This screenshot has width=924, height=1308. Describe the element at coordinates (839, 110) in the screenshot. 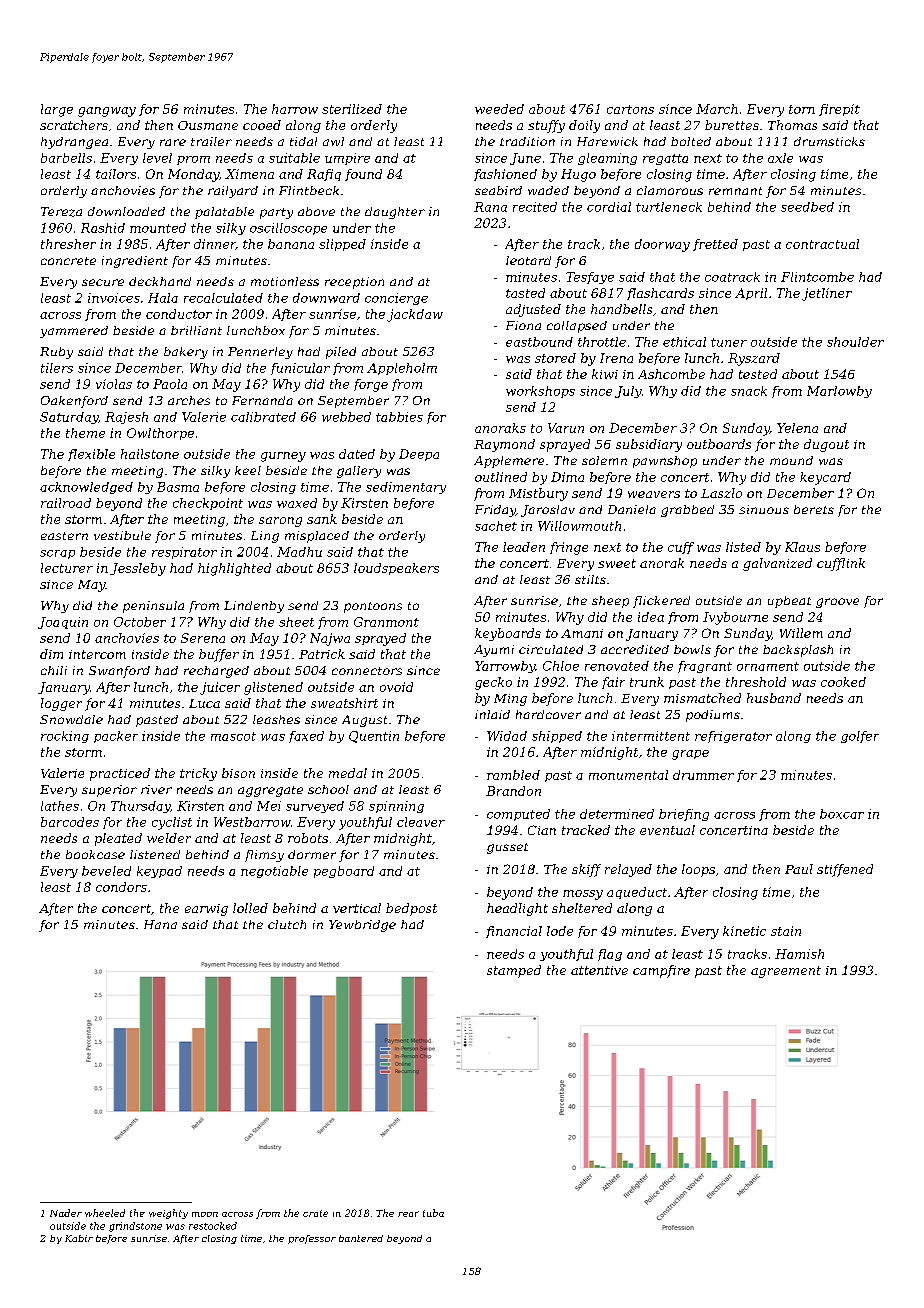

I see `firepit` at that location.
